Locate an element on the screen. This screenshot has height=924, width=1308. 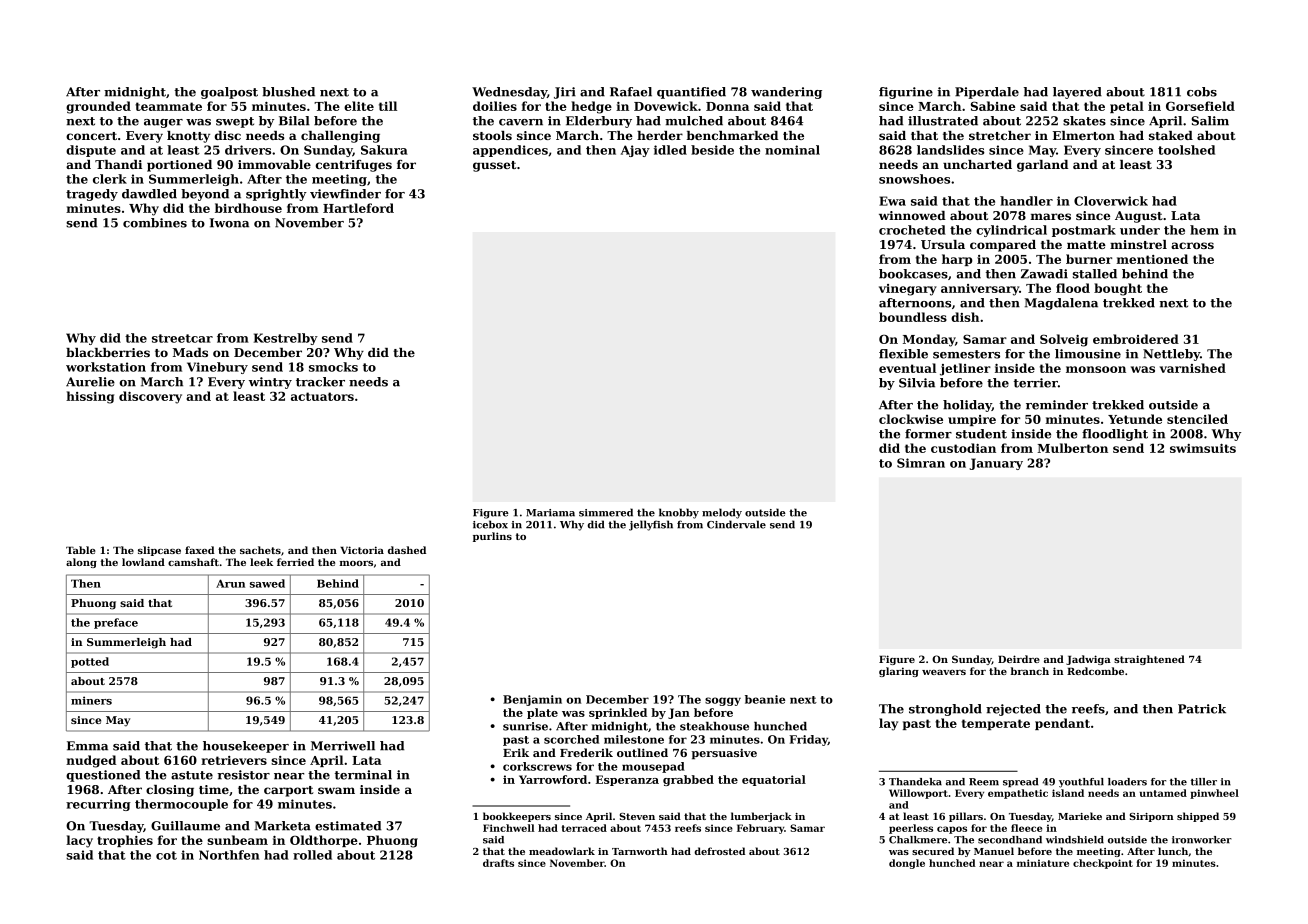
Marketa is located at coordinates (283, 826).
